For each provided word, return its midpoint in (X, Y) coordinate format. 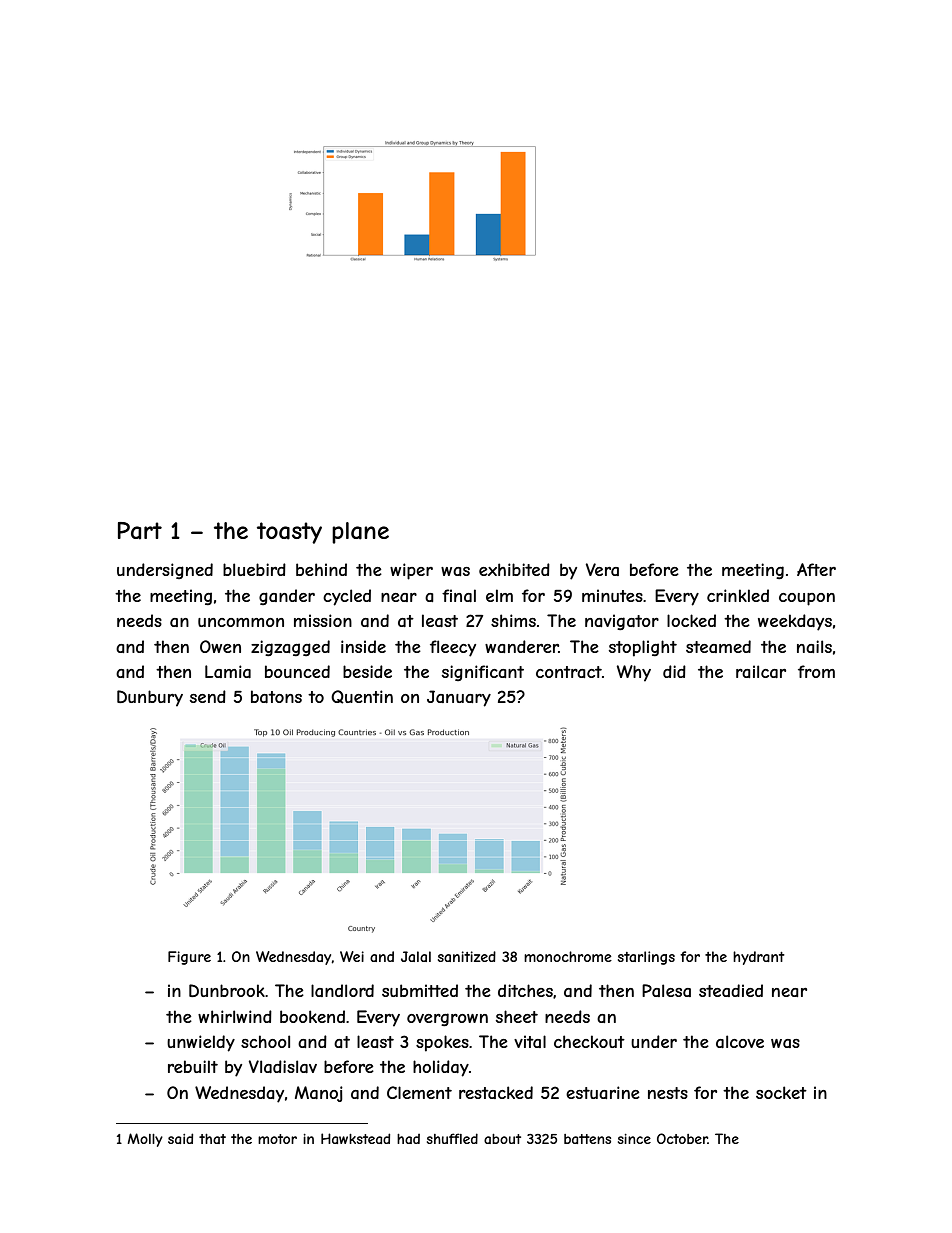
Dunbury (150, 698)
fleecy (453, 648)
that (212, 1139)
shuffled (452, 1138)
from (816, 671)
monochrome (568, 956)
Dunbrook (227, 990)
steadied (731, 990)
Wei (352, 956)
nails (814, 646)
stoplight (643, 648)
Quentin (362, 697)
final (459, 595)
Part (140, 531)
